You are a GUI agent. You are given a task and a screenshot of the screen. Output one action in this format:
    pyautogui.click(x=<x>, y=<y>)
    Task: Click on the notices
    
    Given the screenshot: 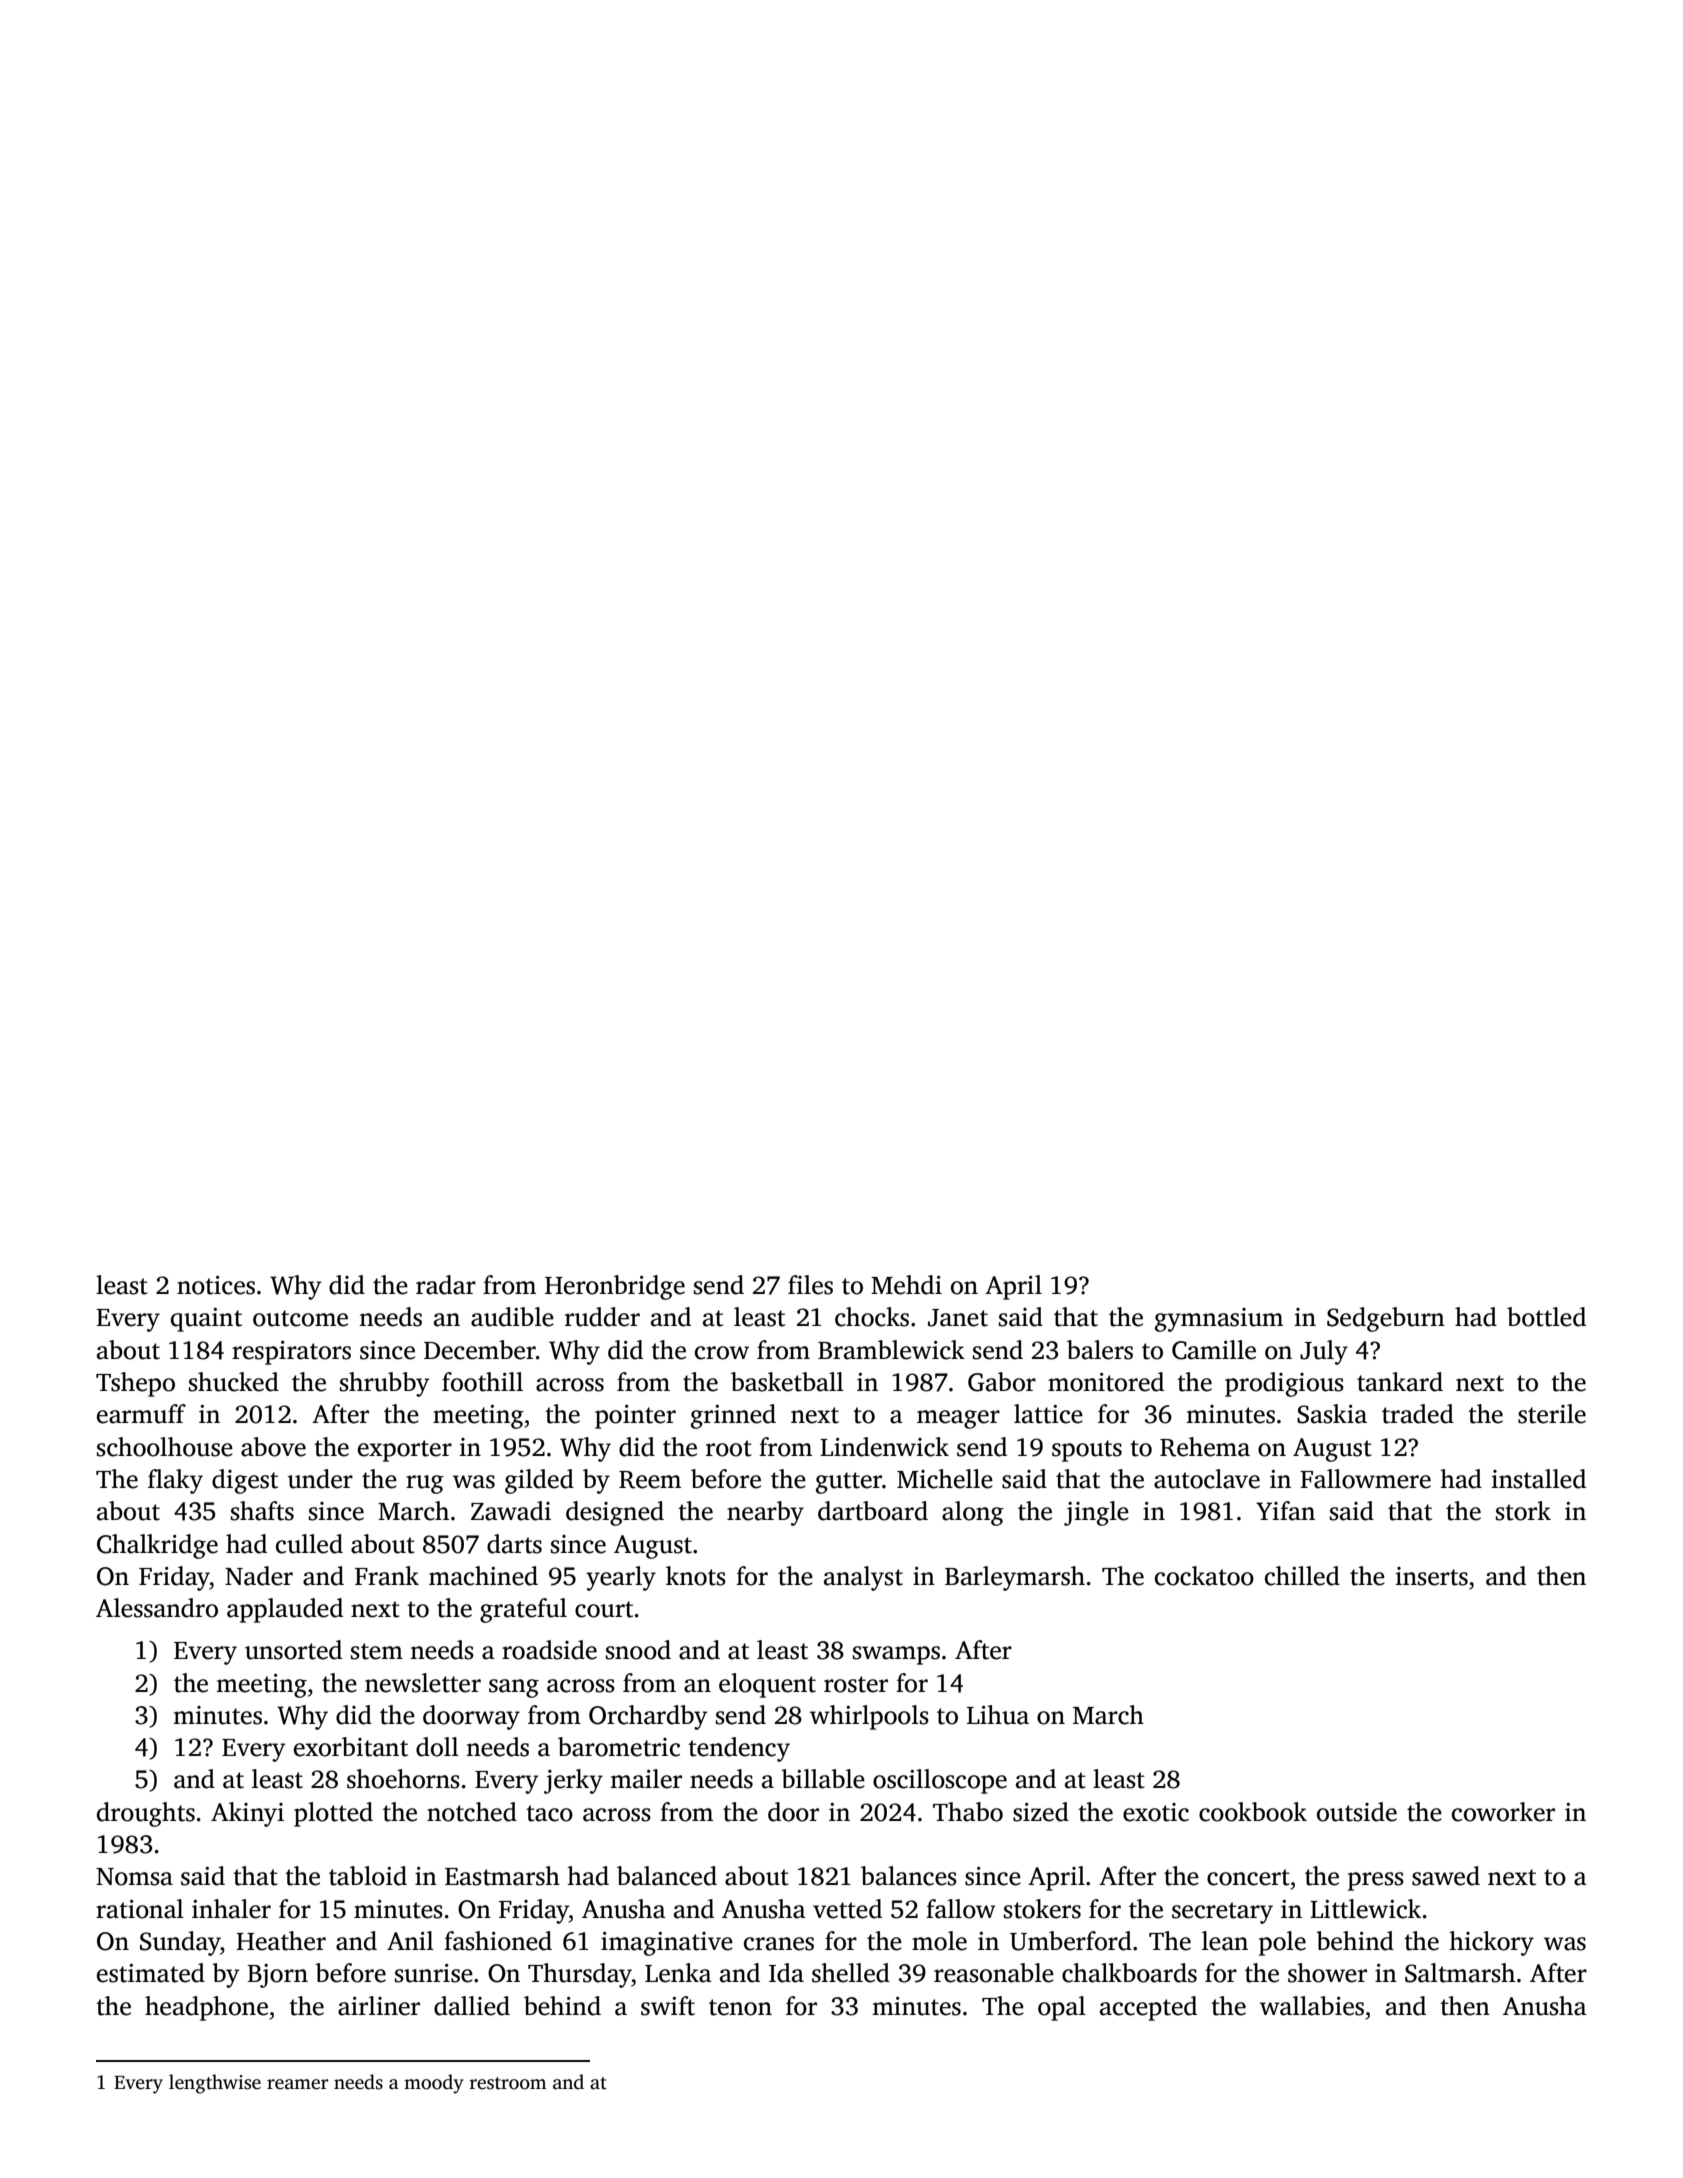 What is the action you would take?
    pyautogui.click(x=216, y=1285)
